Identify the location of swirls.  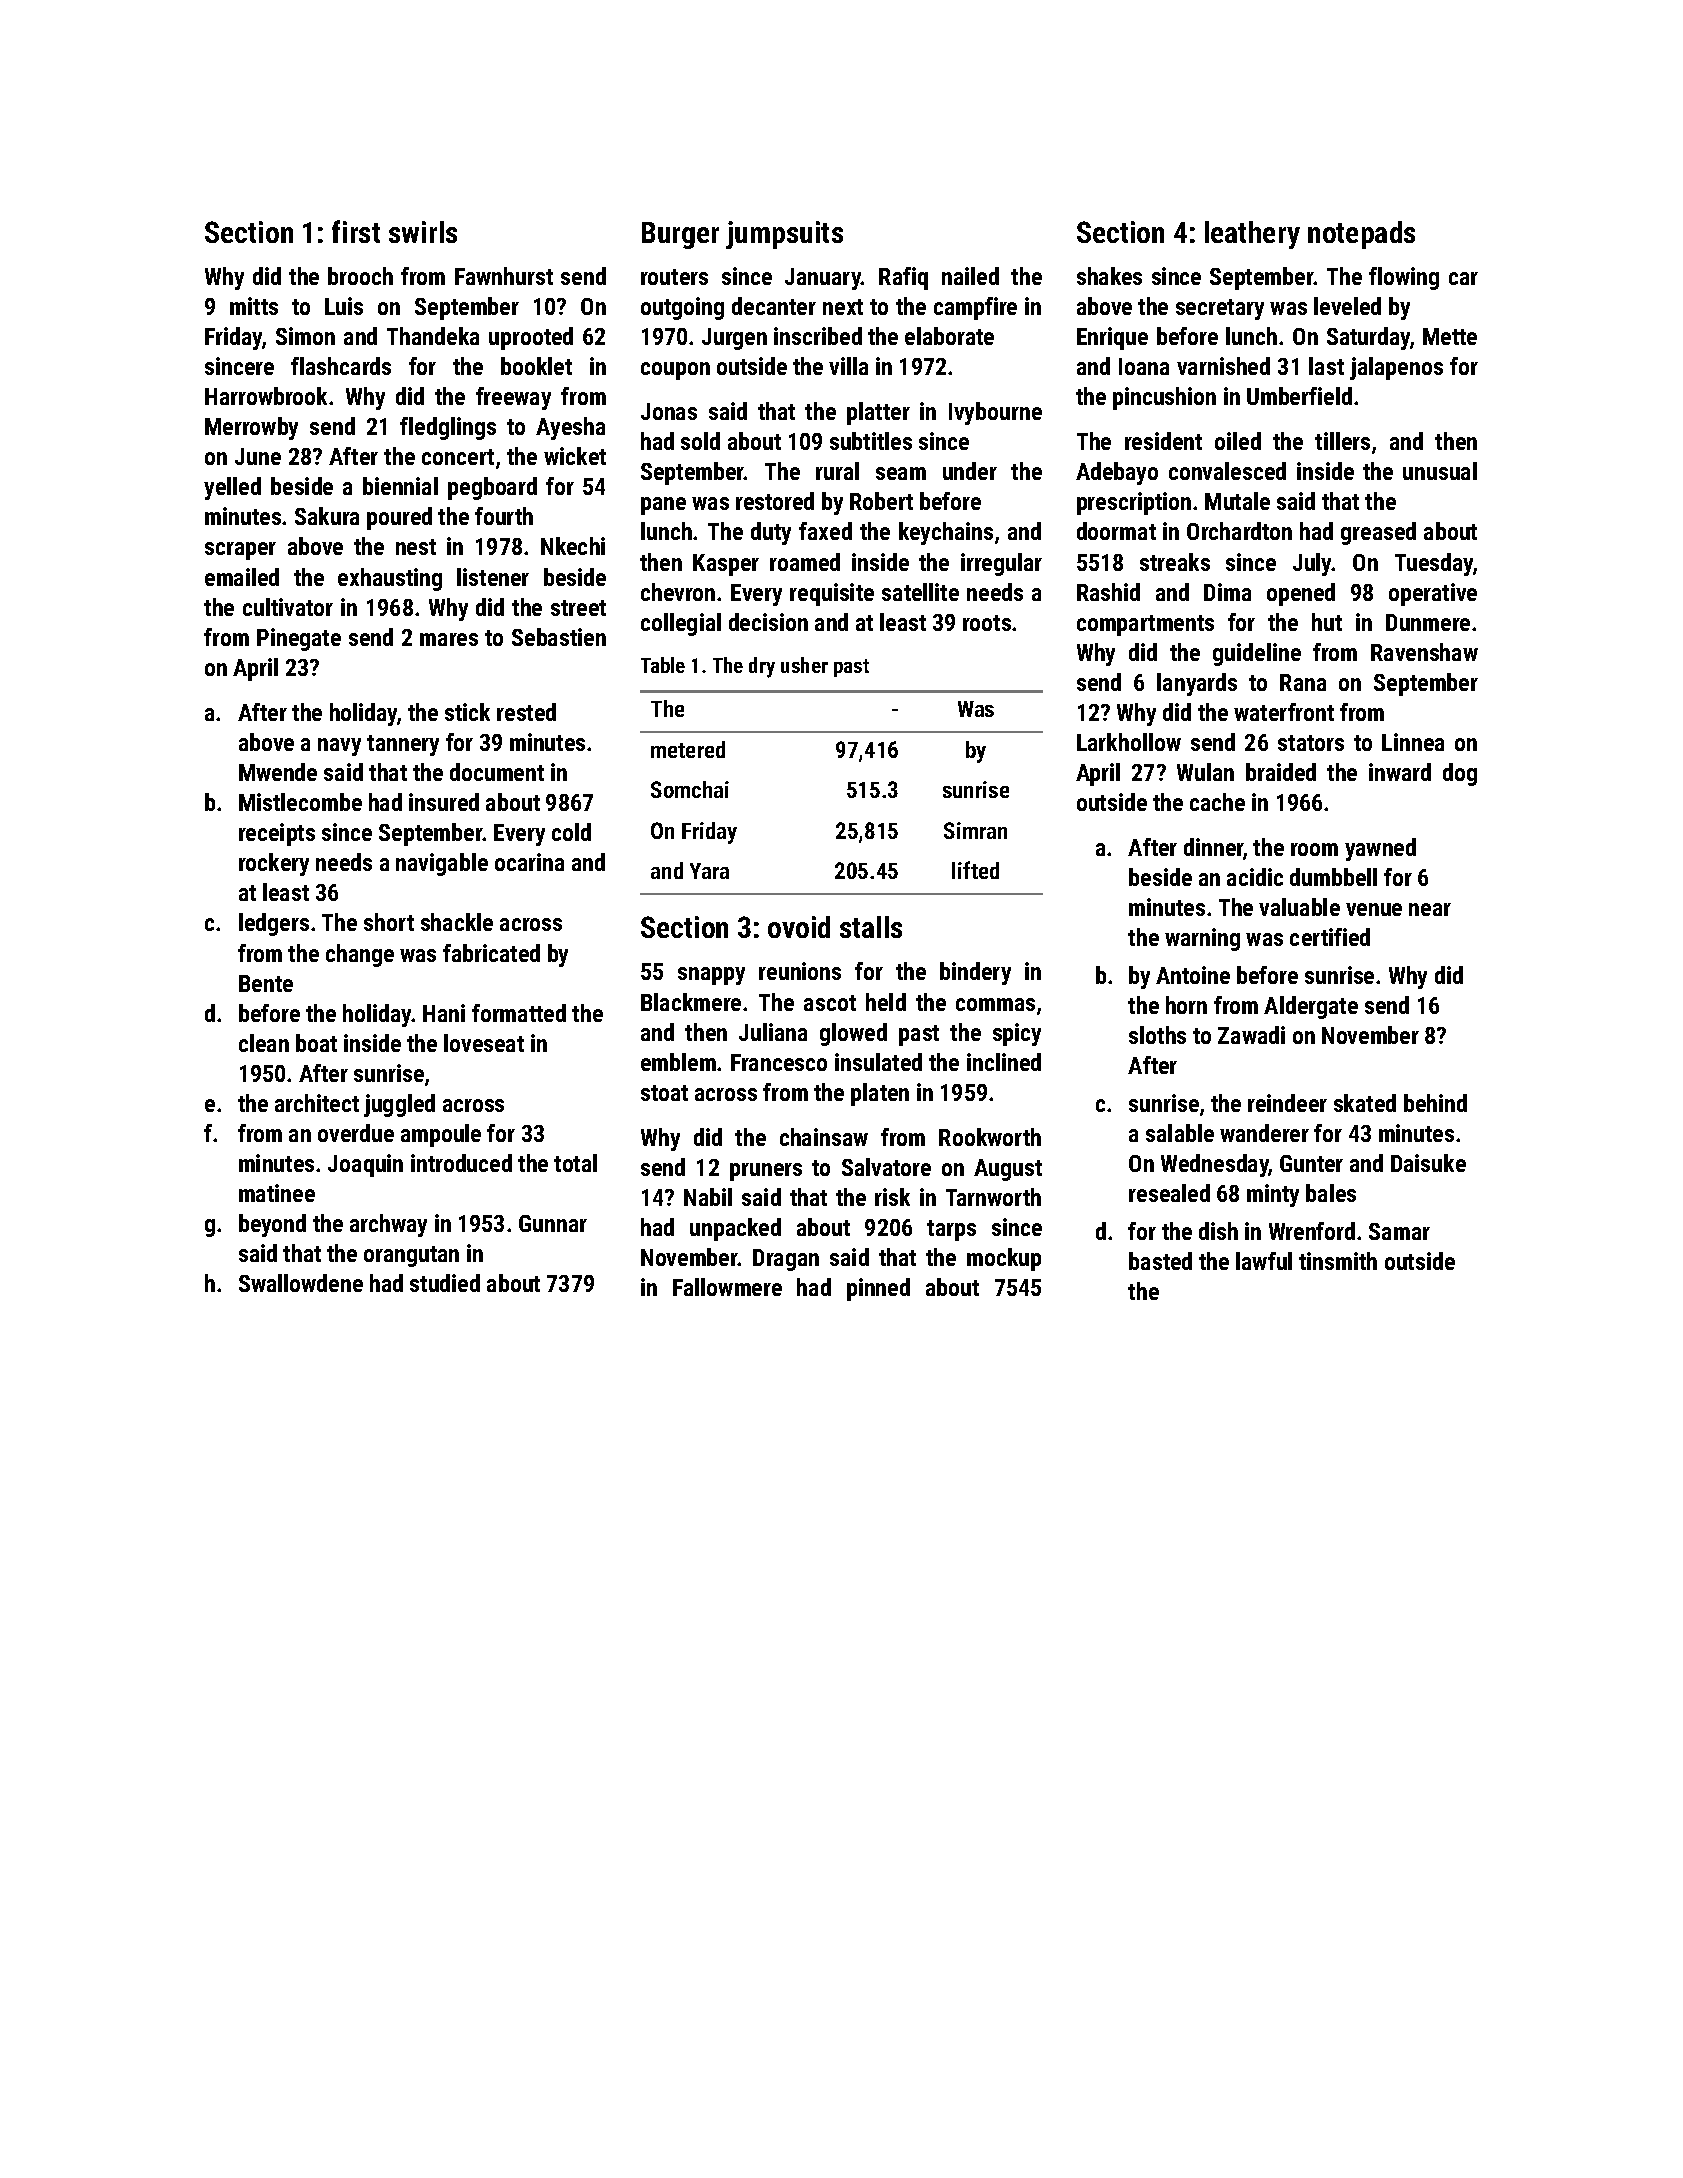
(423, 232).
